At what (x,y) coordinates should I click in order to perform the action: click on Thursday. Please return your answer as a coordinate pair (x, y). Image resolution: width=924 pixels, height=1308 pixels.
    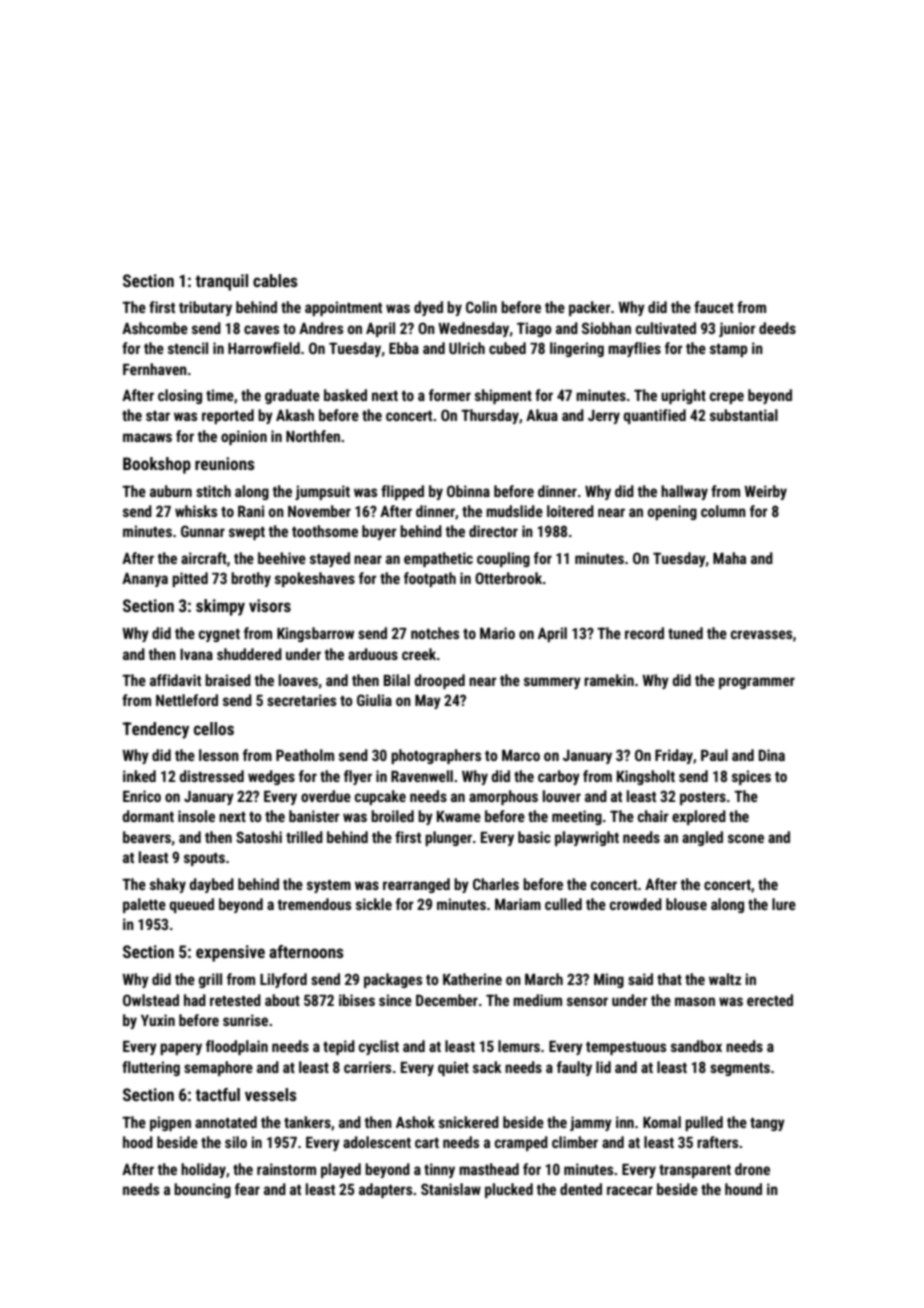
    Looking at the image, I should click on (490, 416).
